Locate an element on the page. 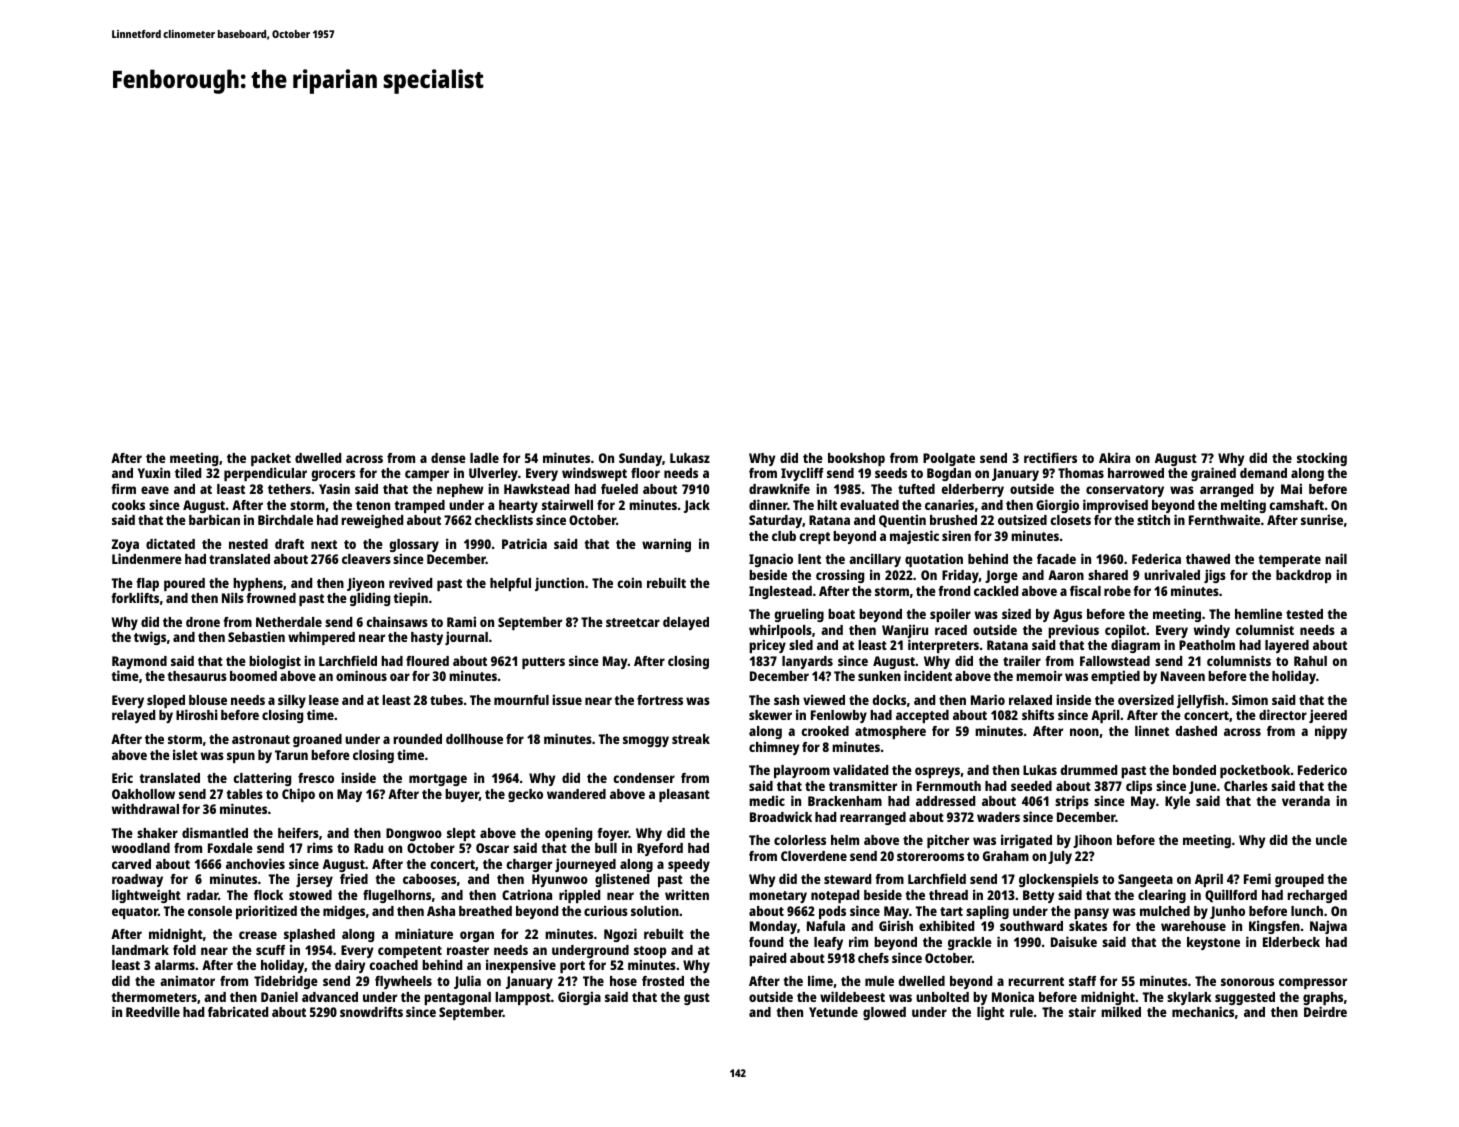  charger is located at coordinates (529, 865).
